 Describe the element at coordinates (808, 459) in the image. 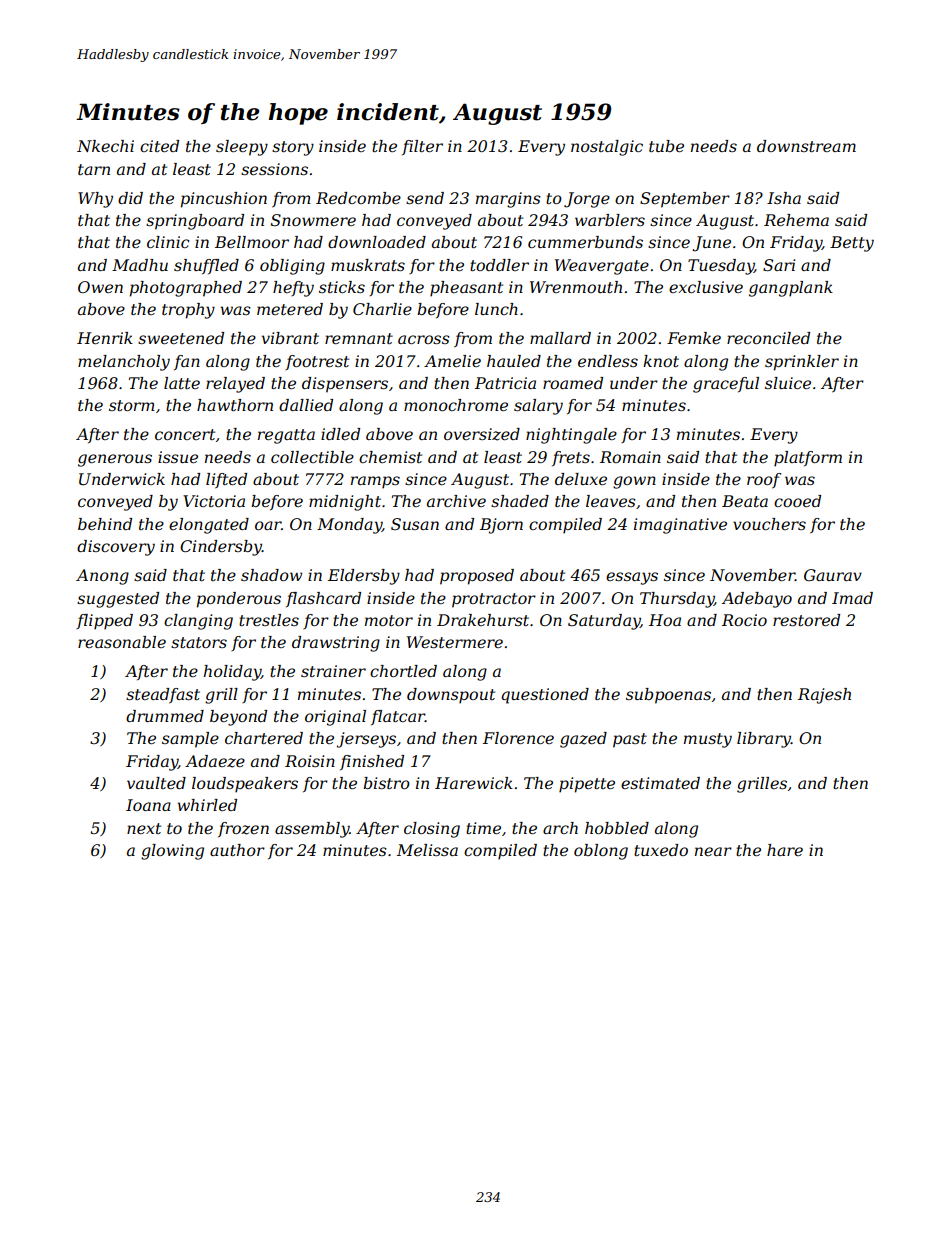

I see `platform` at that location.
